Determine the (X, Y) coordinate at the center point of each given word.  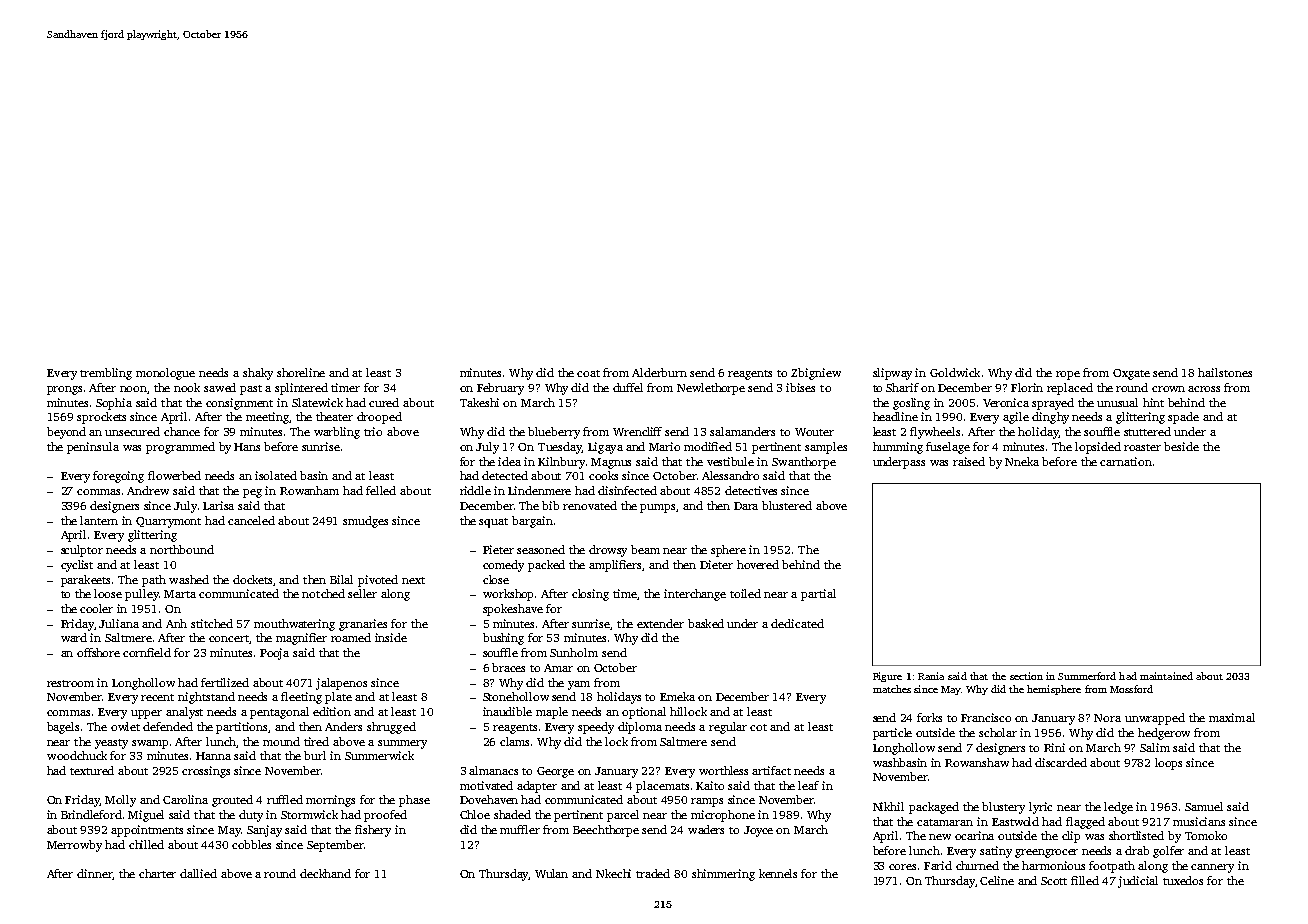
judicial (1138, 882)
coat (588, 373)
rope (1068, 375)
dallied (198, 873)
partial (818, 595)
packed (546, 566)
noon (133, 389)
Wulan (551, 873)
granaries (363, 625)
